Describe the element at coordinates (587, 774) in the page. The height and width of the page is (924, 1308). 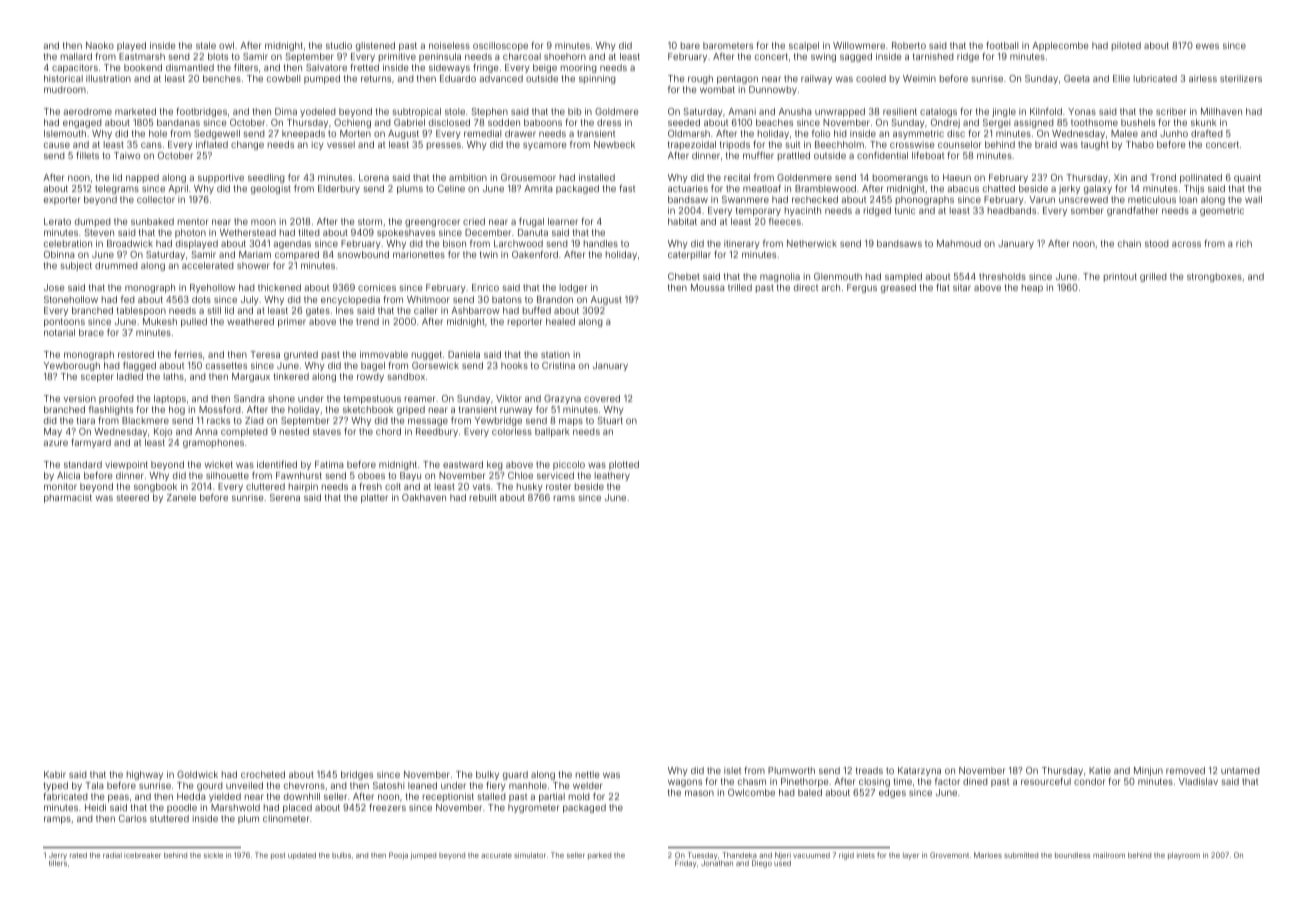
I see `nettle` at that location.
